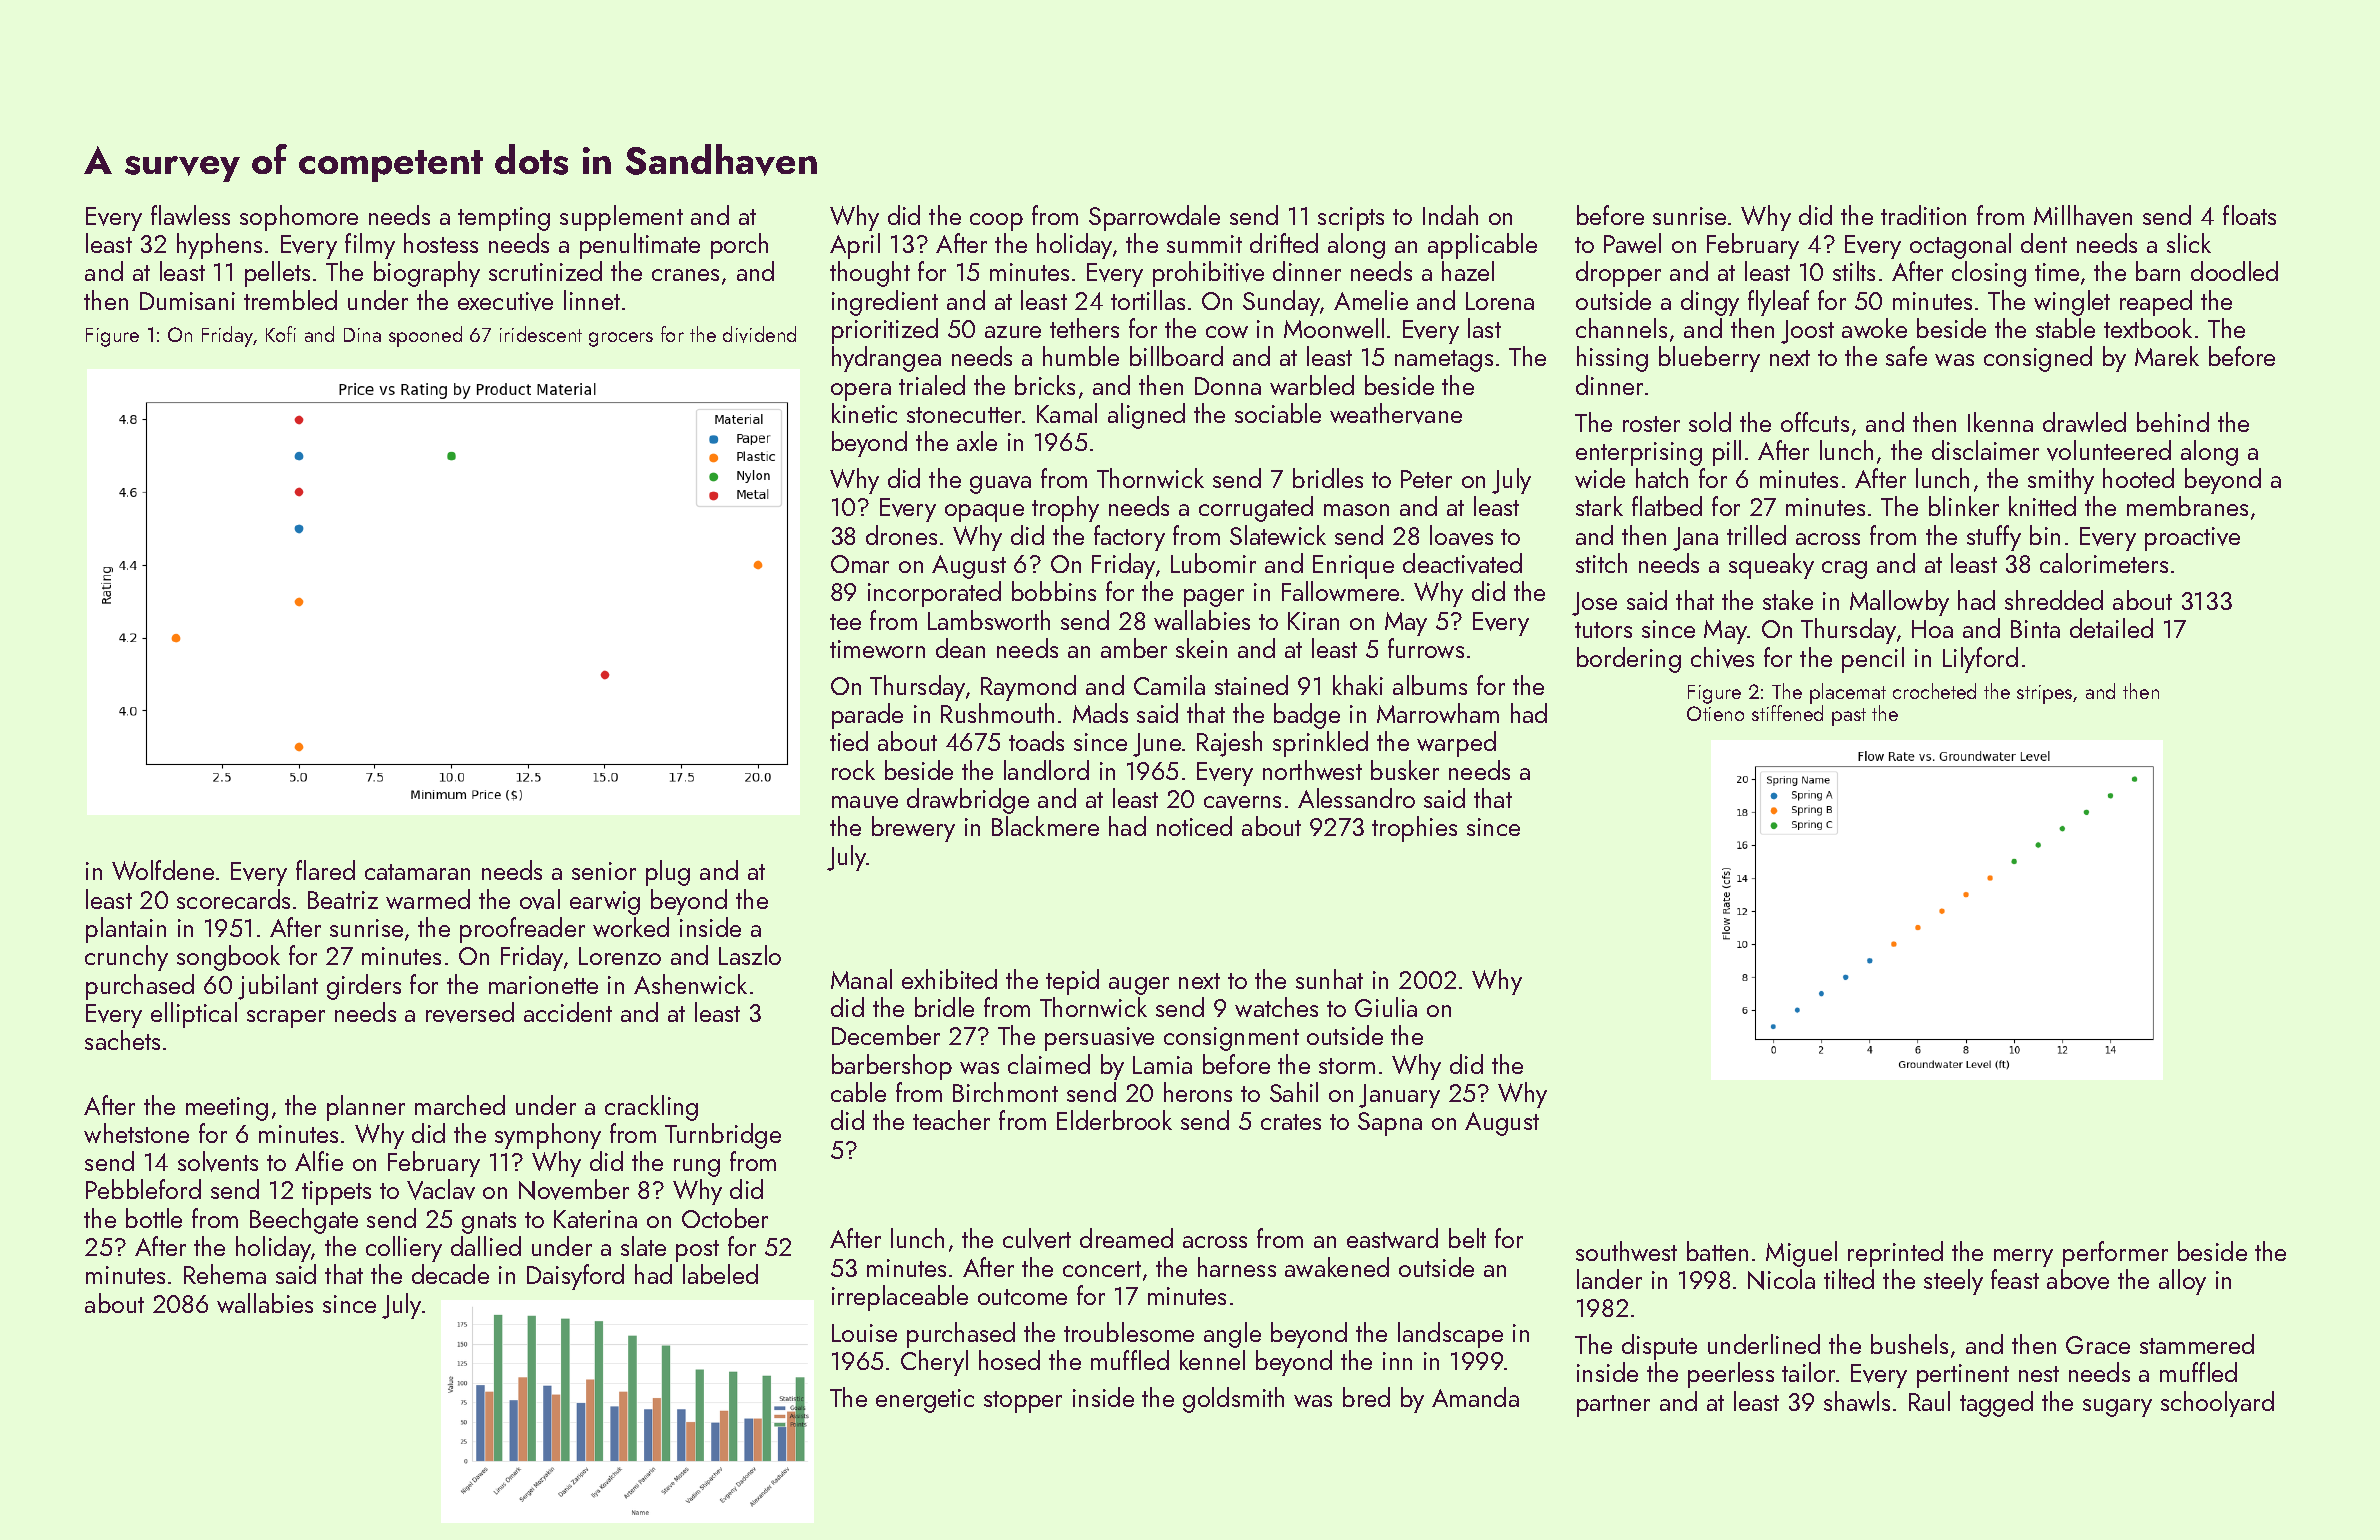 The height and width of the page is (1540, 2380). I want to click on supplement, so click(621, 218).
